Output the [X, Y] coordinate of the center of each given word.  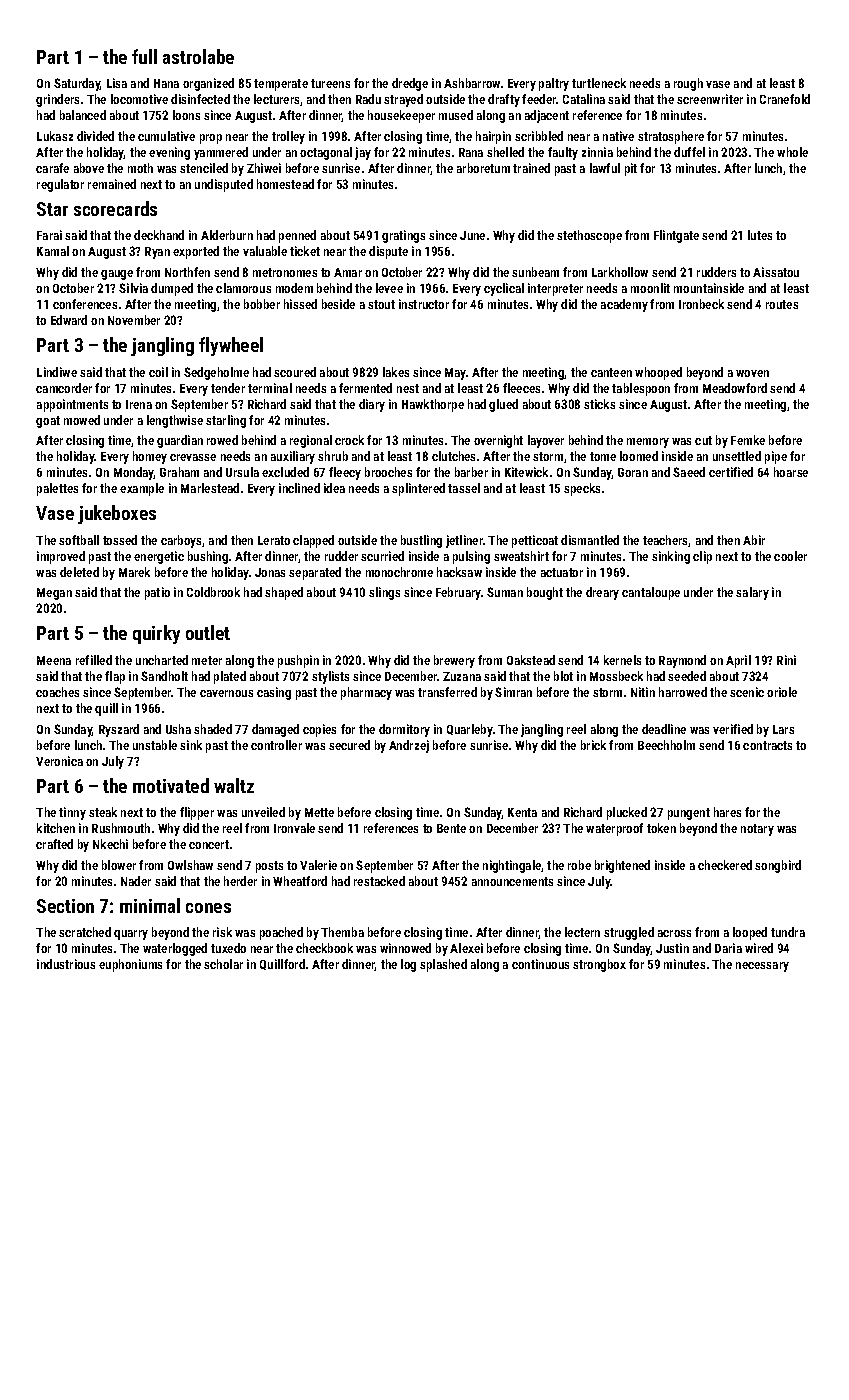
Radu [368, 99]
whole [792, 152]
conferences [85, 304]
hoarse [791, 472]
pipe [776, 457]
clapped [313, 541]
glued [503, 405]
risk [222, 932]
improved [61, 557]
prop [211, 139]
